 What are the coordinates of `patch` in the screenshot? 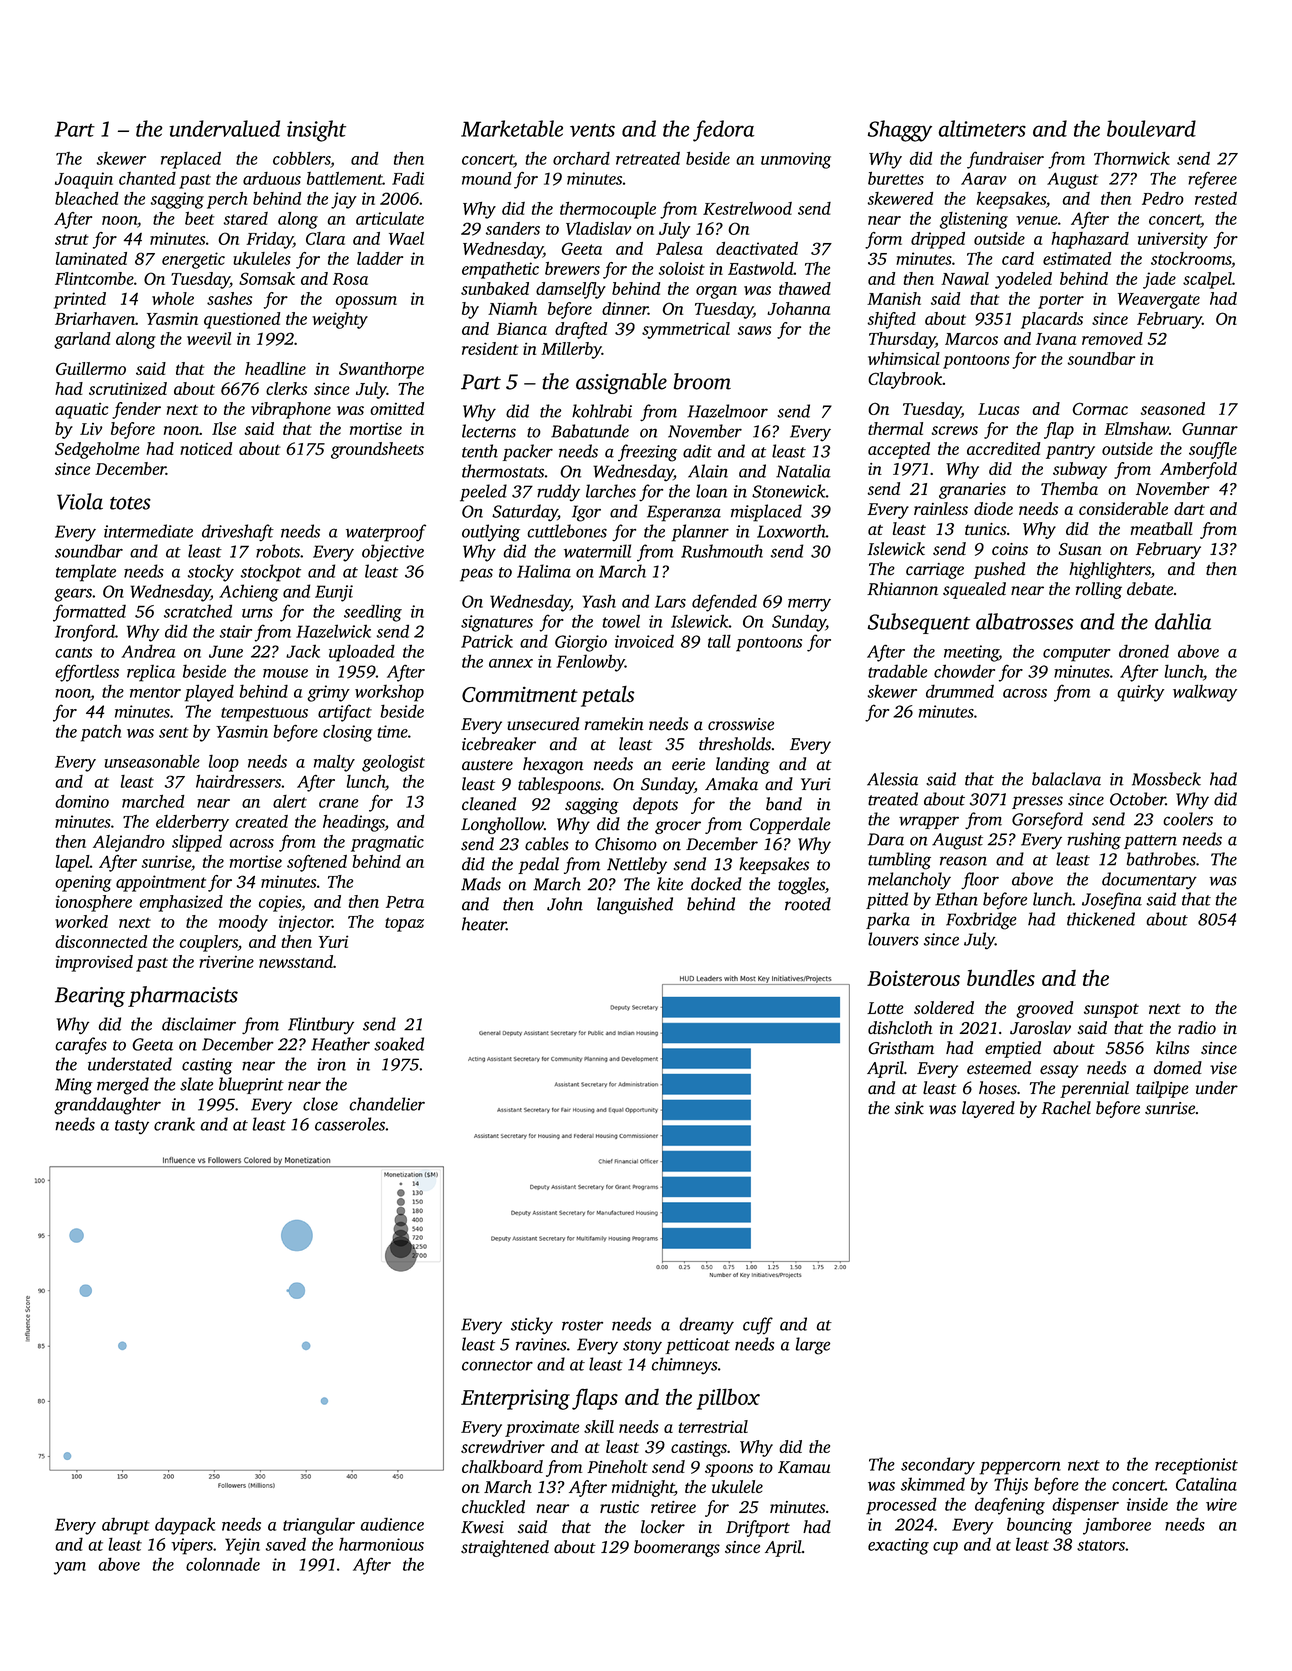 It's located at (101, 733).
